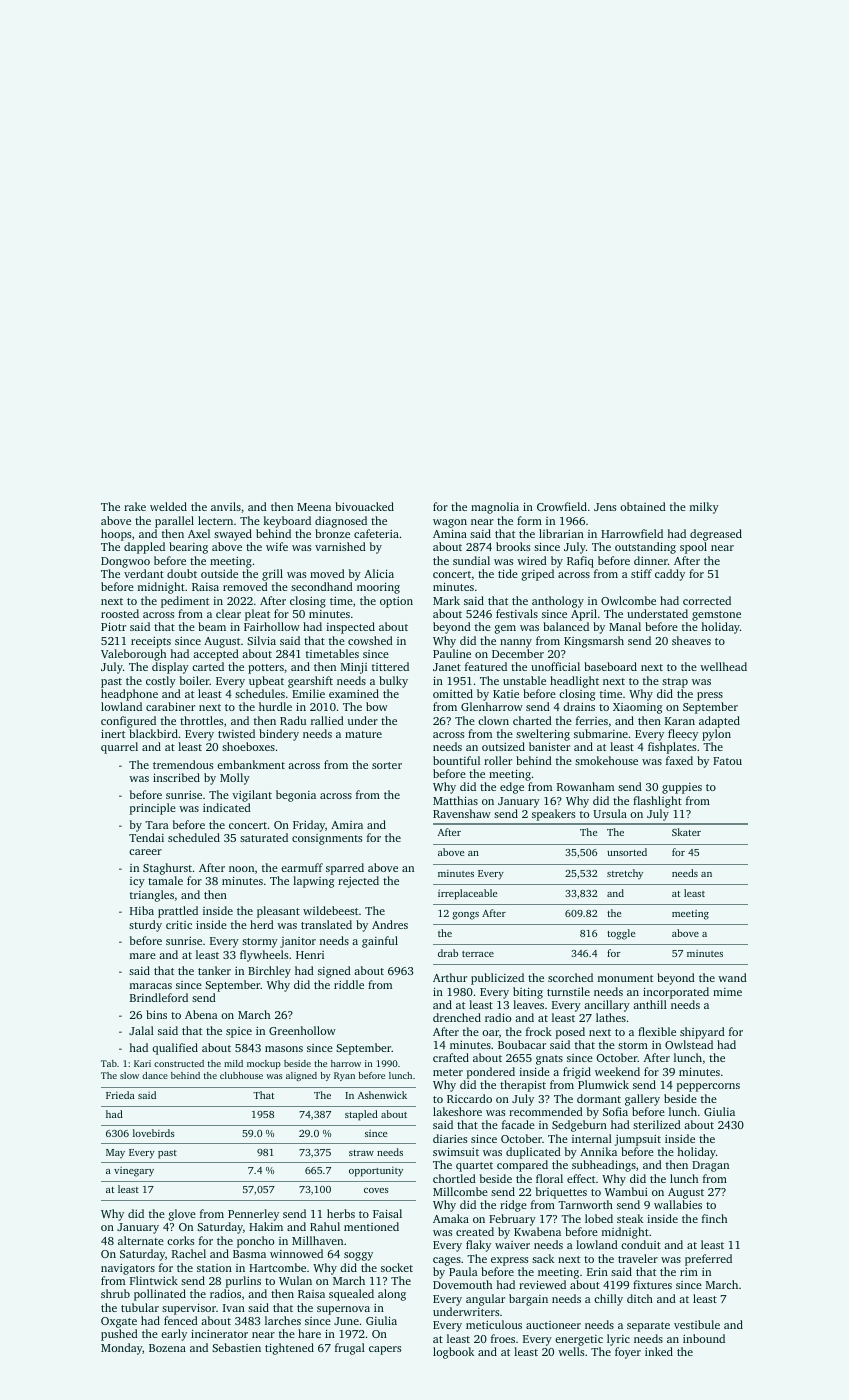  I want to click on twisted, so click(236, 733).
